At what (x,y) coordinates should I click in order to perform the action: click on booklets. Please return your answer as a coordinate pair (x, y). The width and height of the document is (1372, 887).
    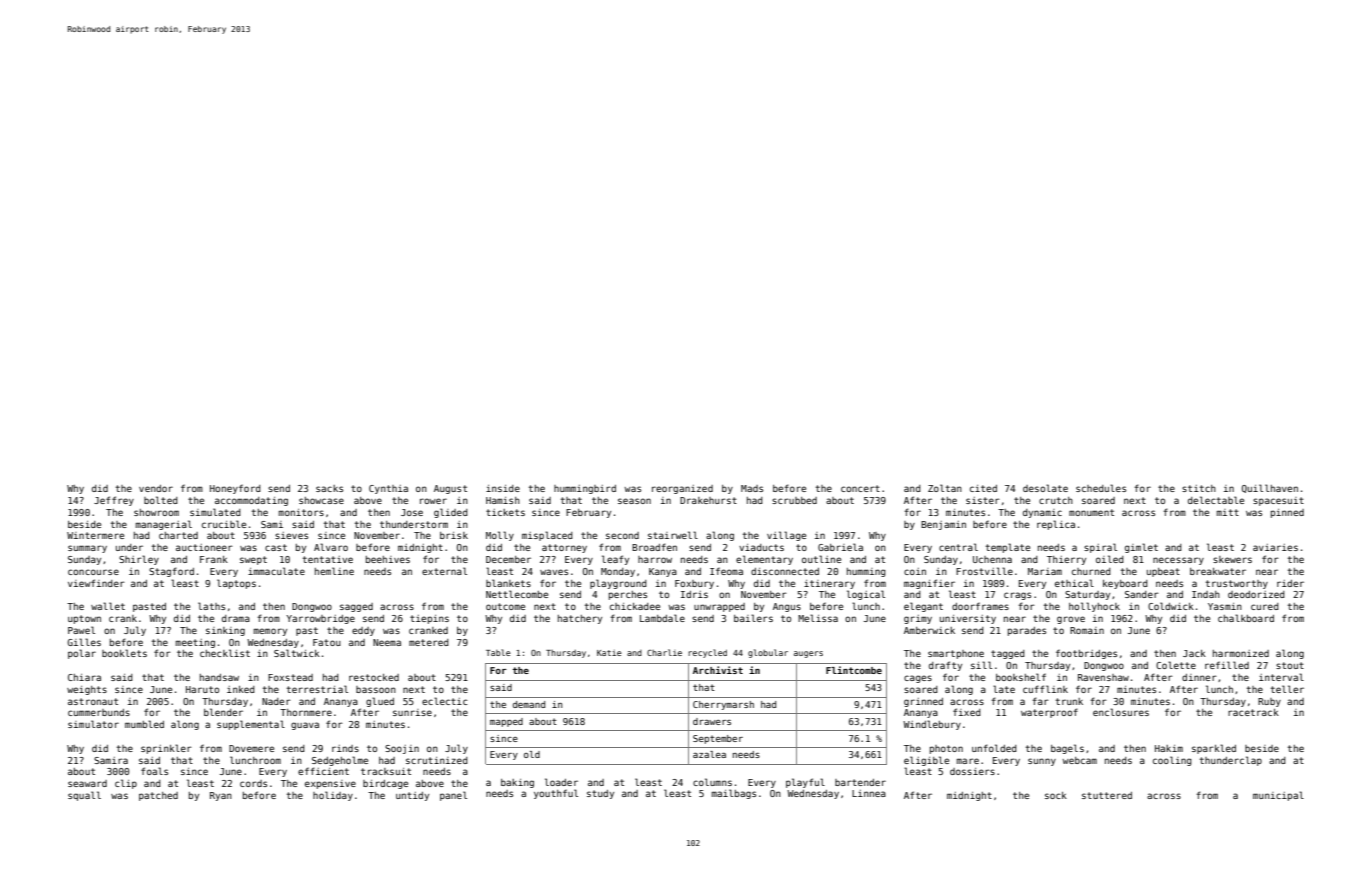
    Looking at the image, I should click on (124, 653).
